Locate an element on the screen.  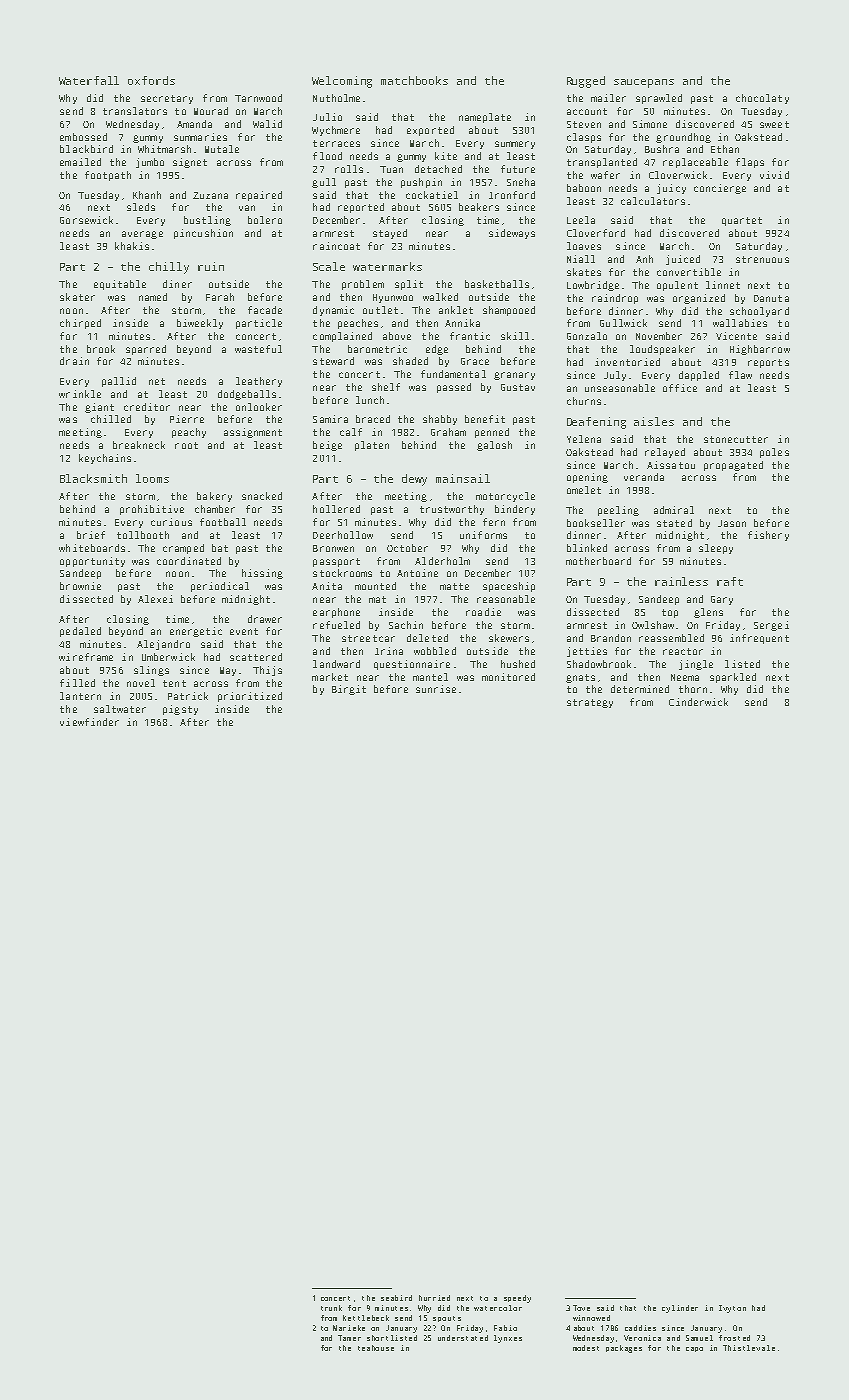
capo is located at coordinates (694, 1349).
